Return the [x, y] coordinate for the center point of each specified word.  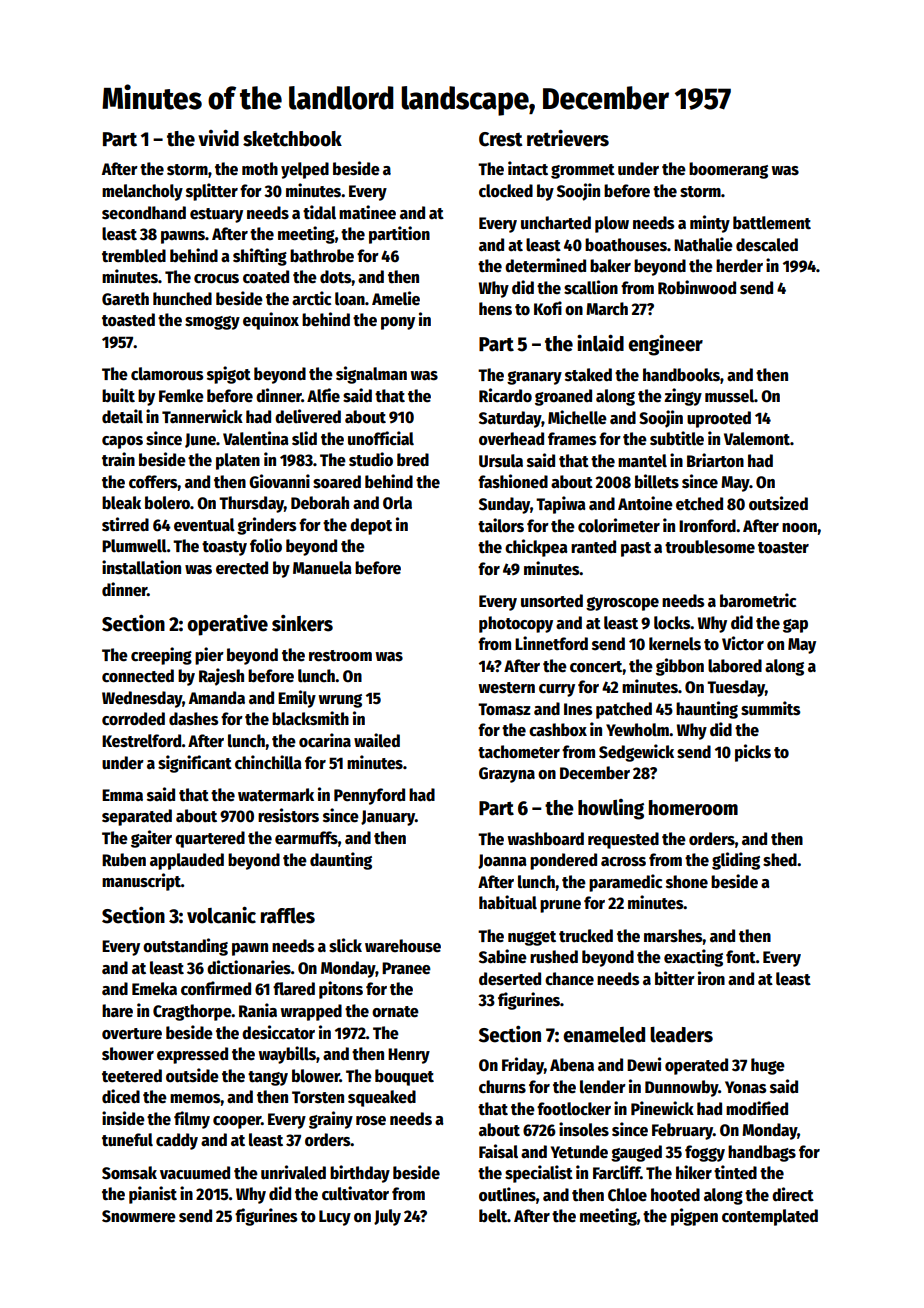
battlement [772, 223]
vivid [218, 138]
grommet [583, 171]
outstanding [185, 947]
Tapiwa [561, 505]
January [388, 818]
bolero [167, 503]
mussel [729, 396]
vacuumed [195, 1173]
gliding [736, 861]
